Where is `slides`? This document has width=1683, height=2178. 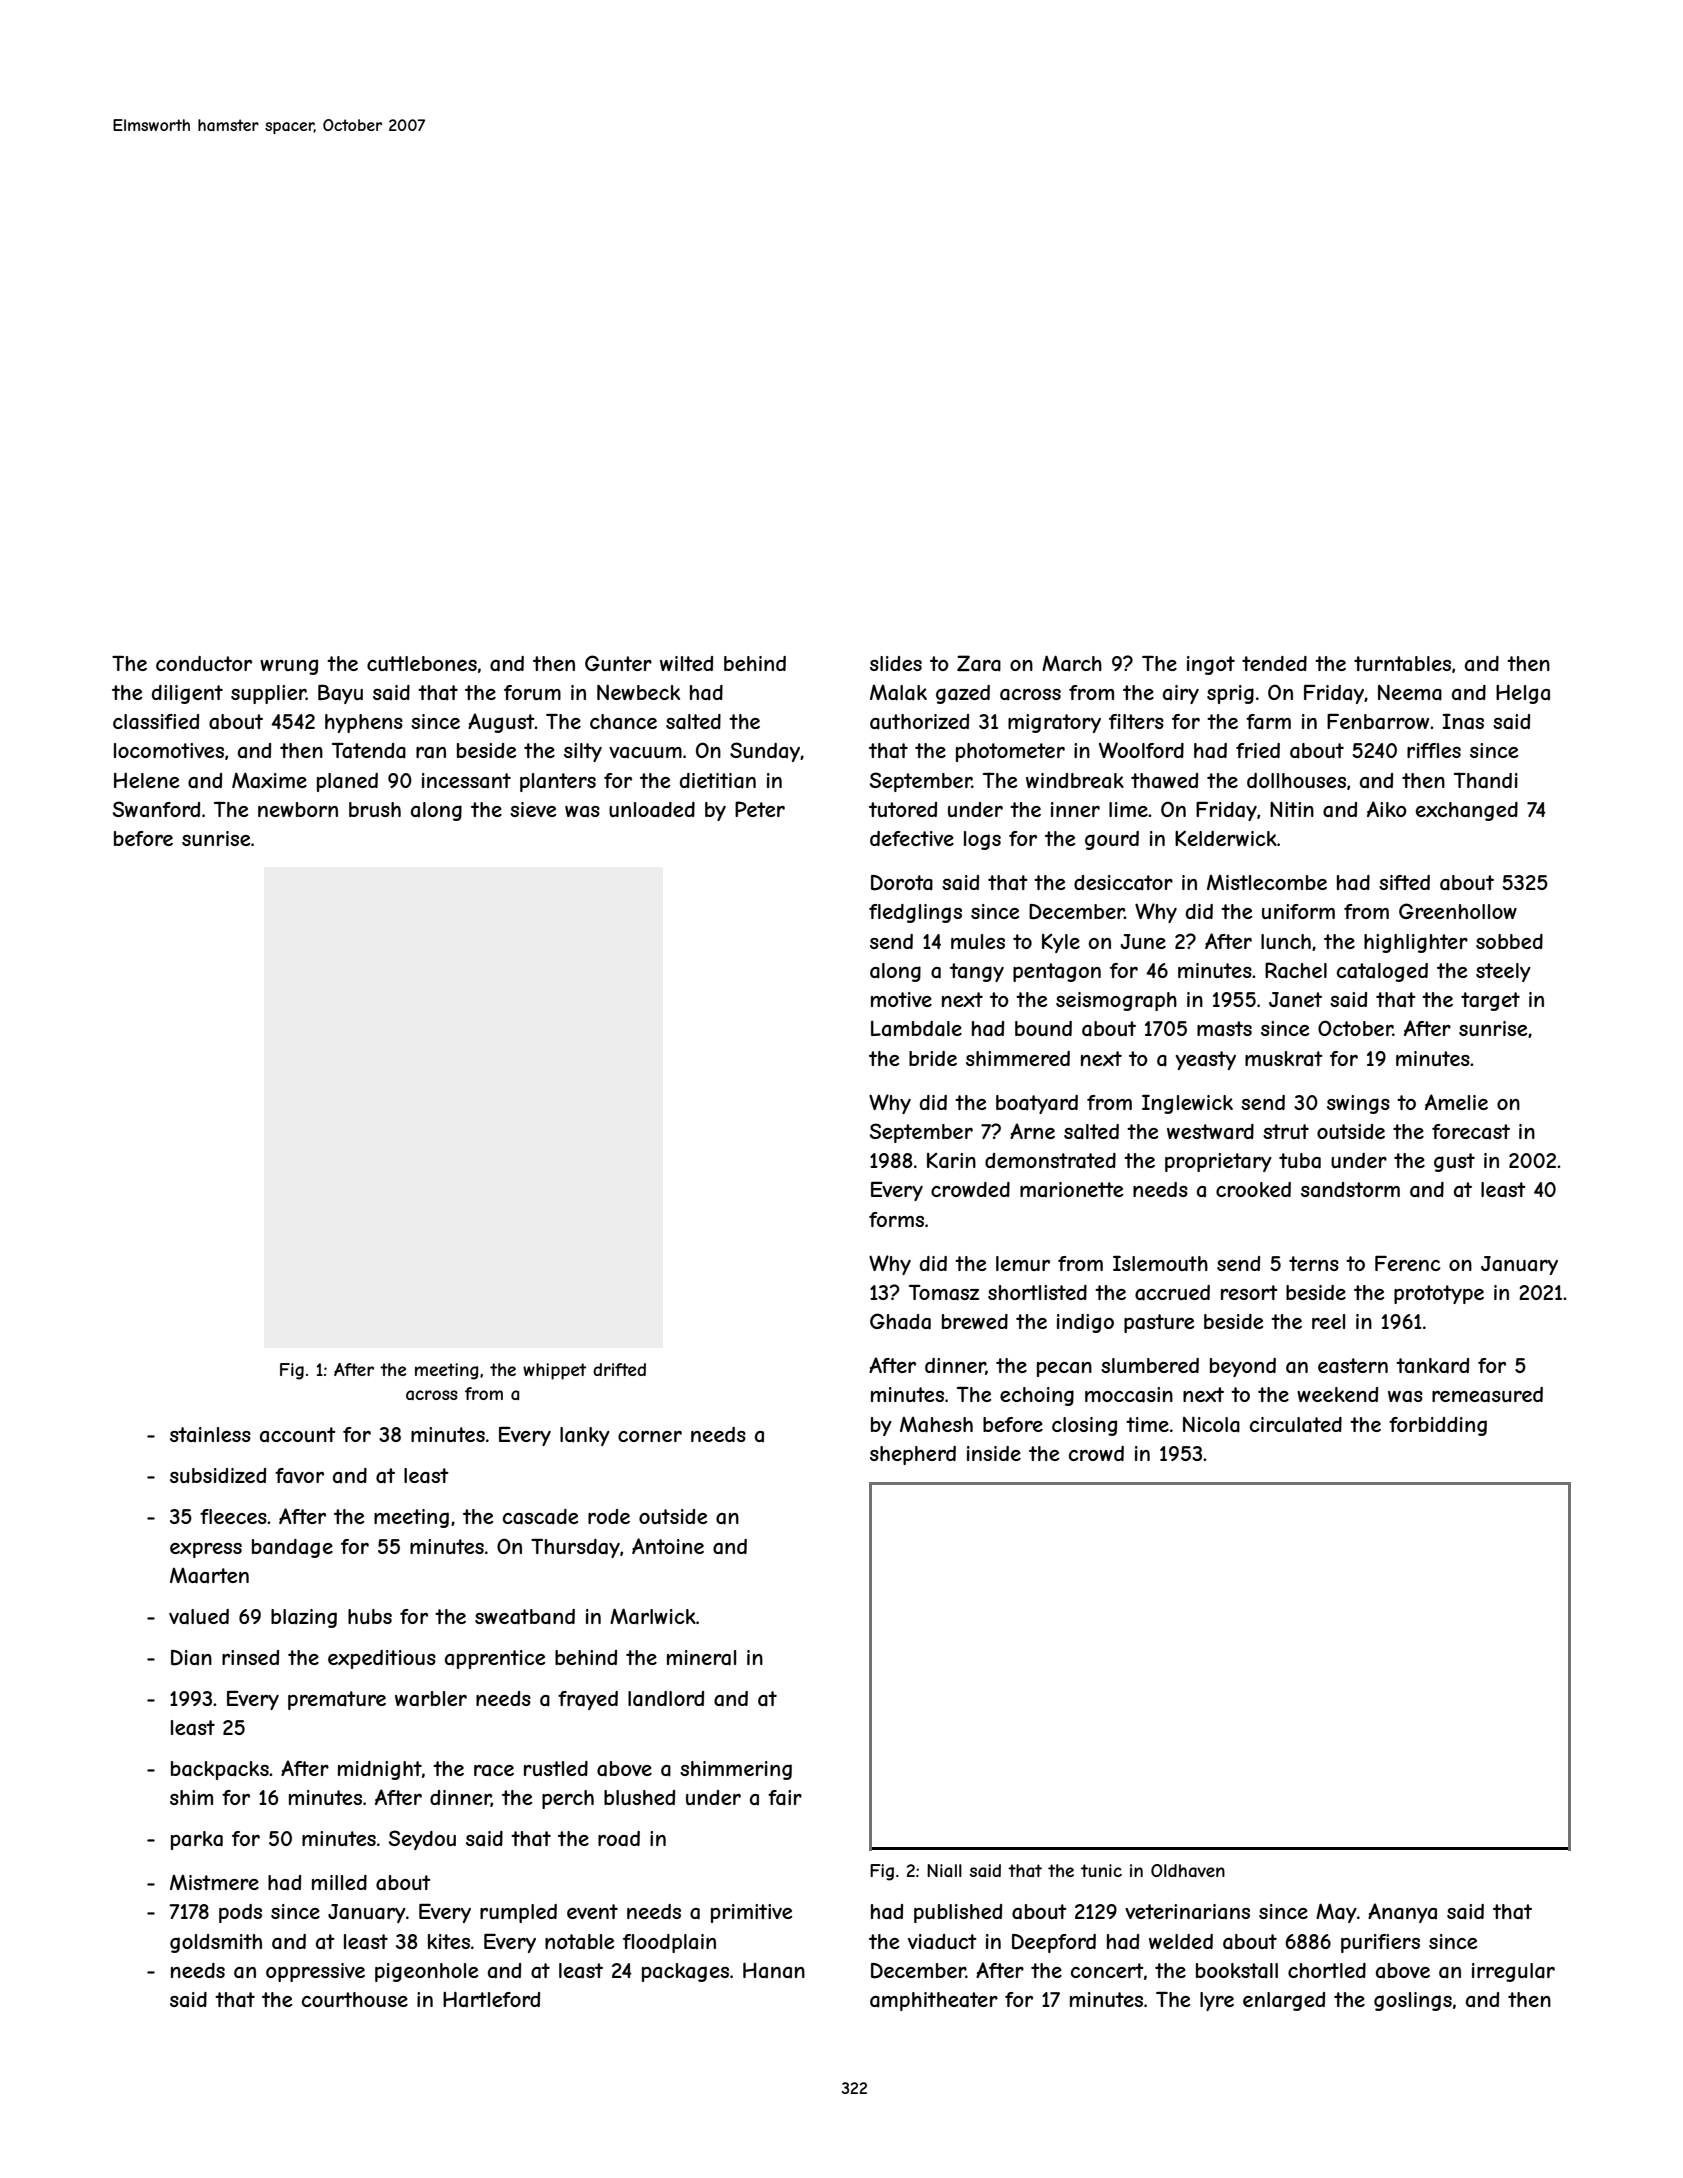 slides is located at coordinates (896, 663).
